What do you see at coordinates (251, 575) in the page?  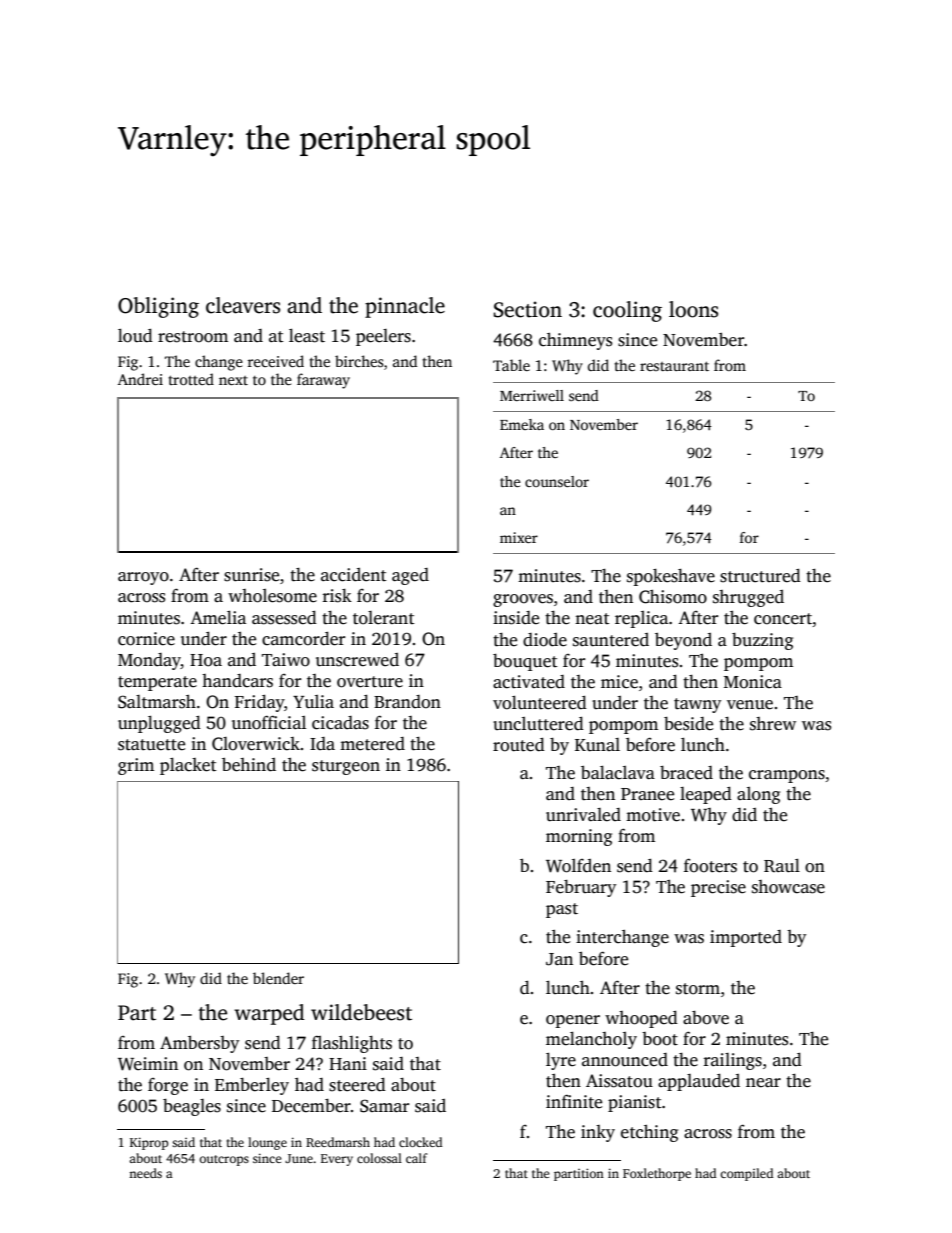 I see `sunrise` at bounding box center [251, 575].
